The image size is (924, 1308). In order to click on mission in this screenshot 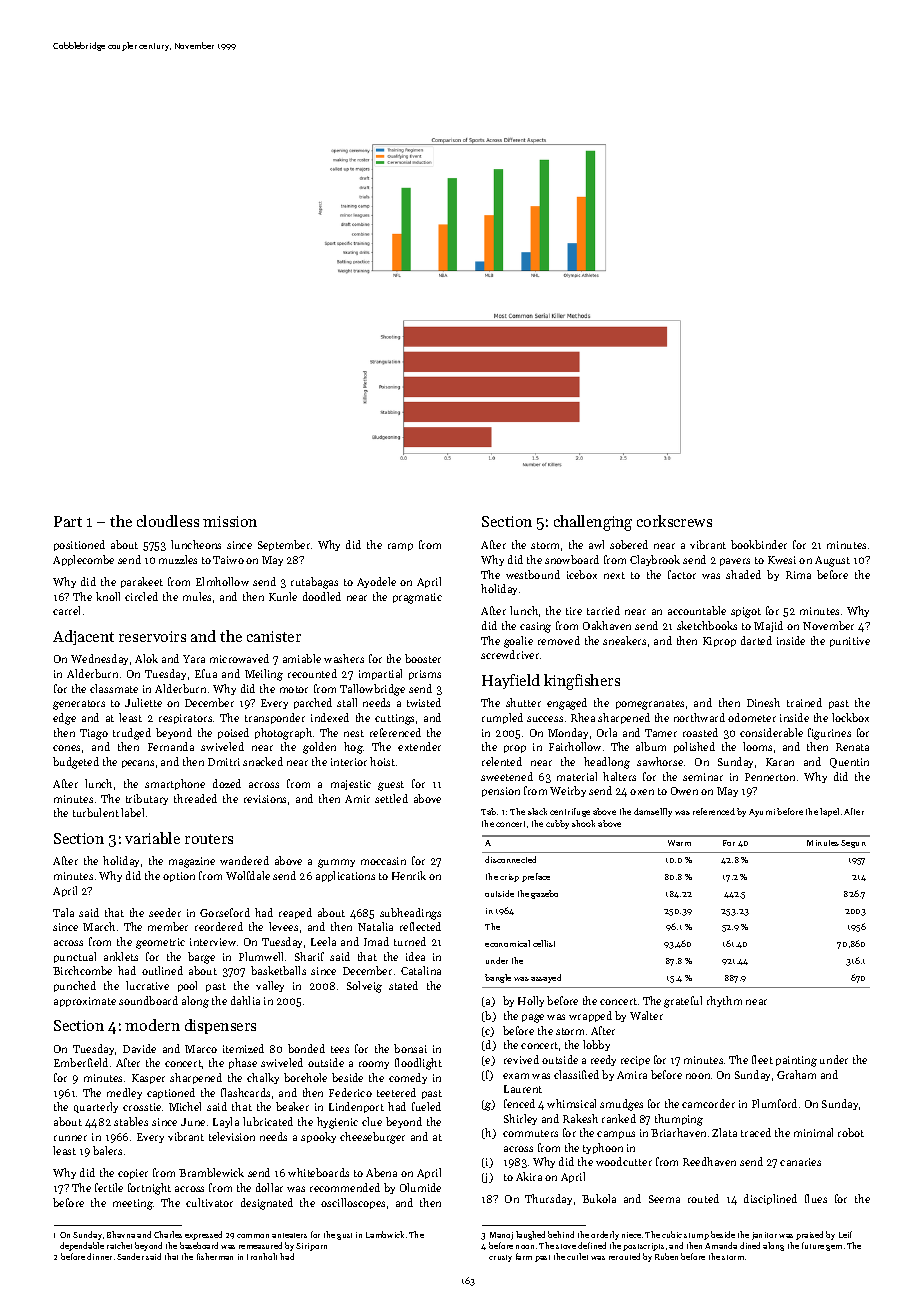, I will do `click(230, 521)`.
